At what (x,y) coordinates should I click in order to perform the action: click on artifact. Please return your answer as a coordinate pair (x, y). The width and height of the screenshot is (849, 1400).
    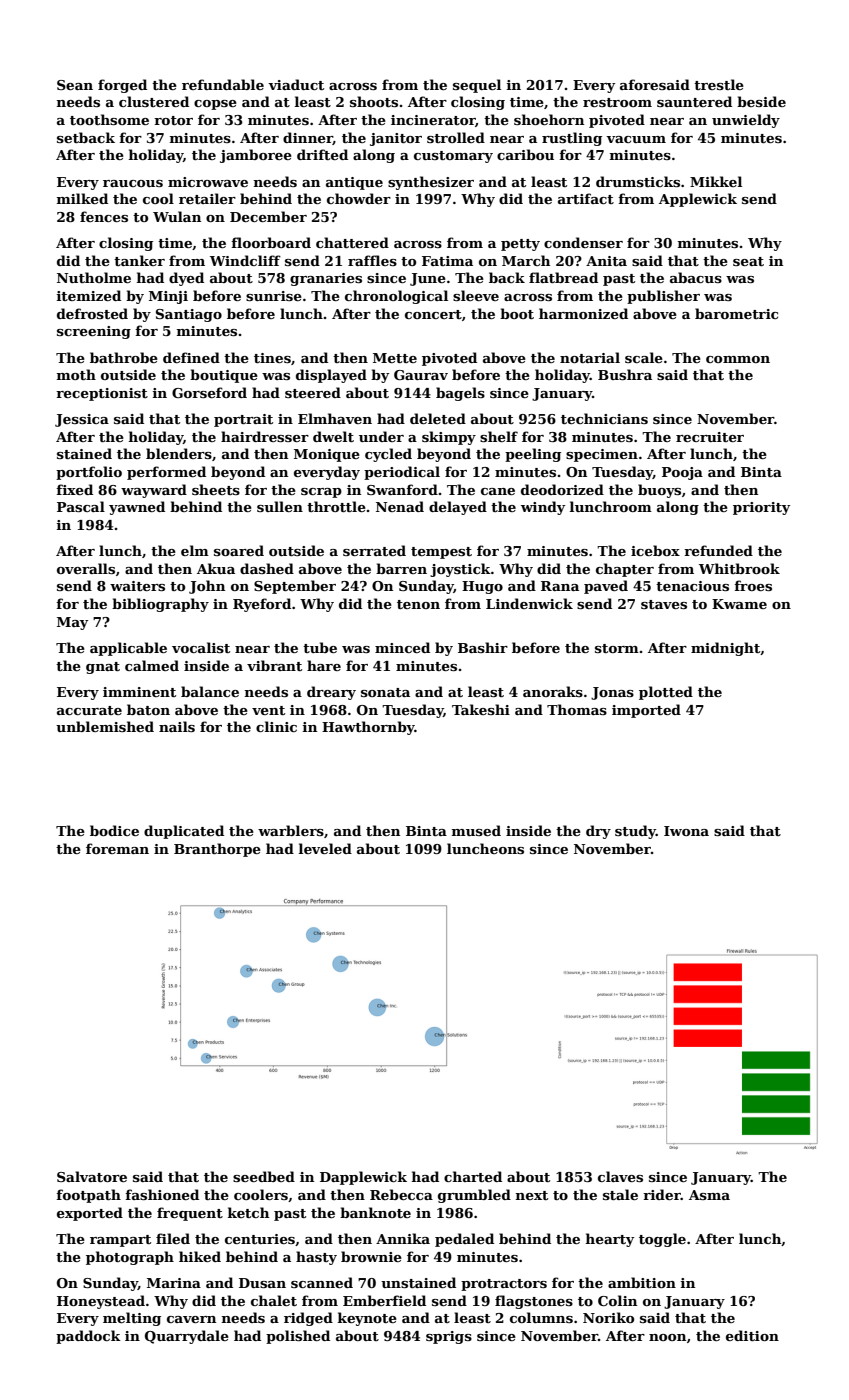
    Looking at the image, I should click on (586, 198).
